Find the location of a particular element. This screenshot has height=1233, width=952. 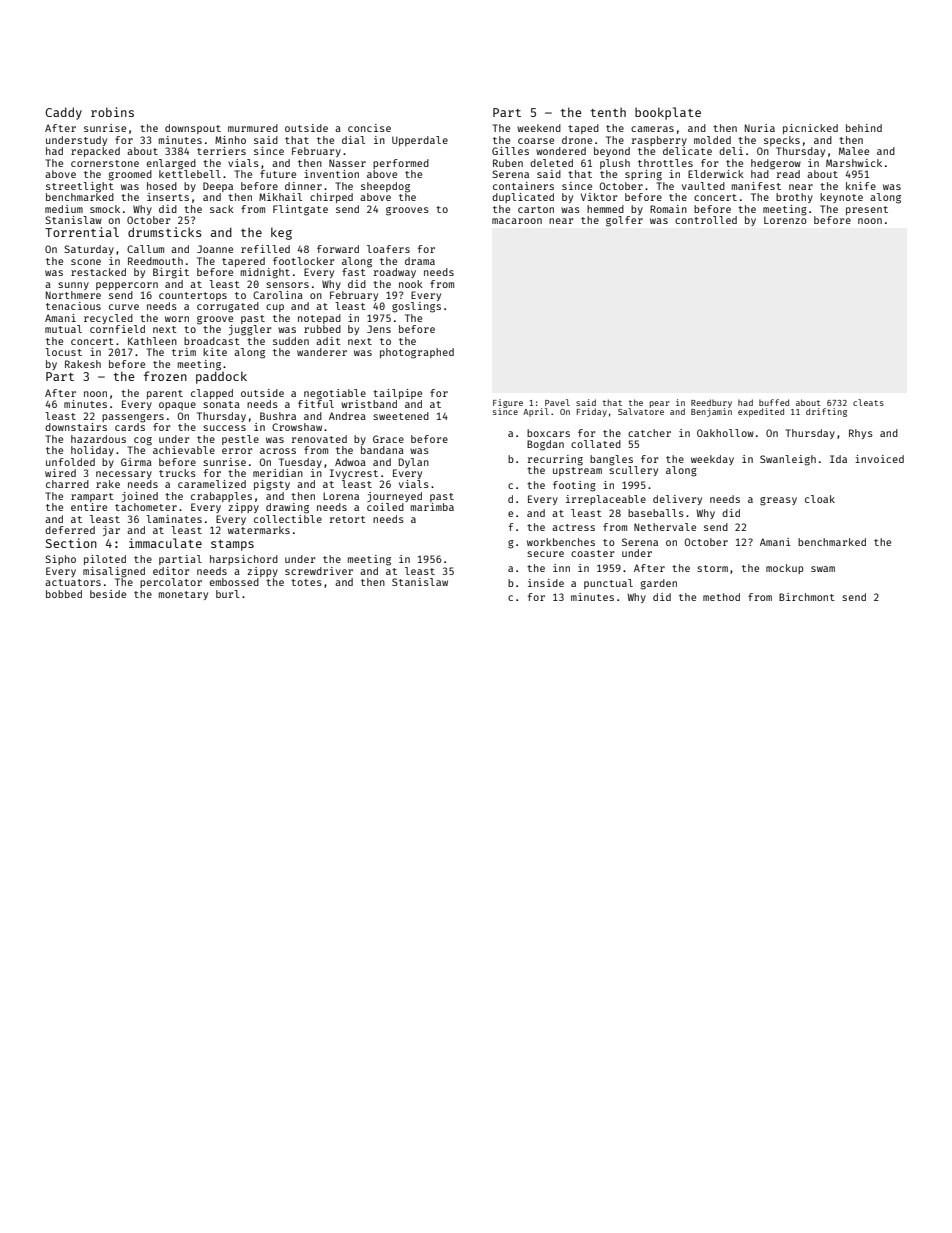

necessary is located at coordinates (124, 475).
